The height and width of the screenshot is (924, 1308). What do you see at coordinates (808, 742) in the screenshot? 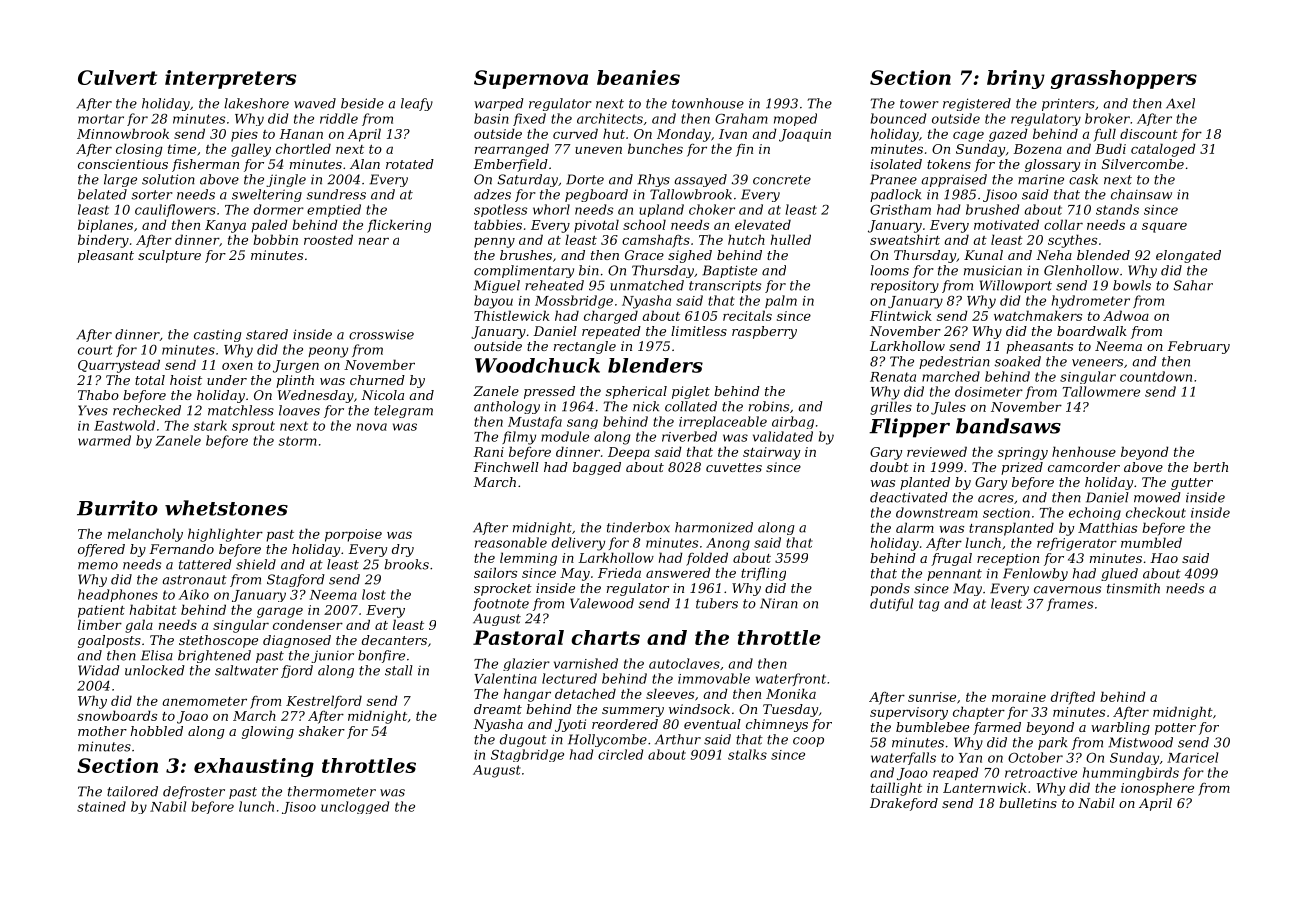
I see `coop` at bounding box center [808, 742].
